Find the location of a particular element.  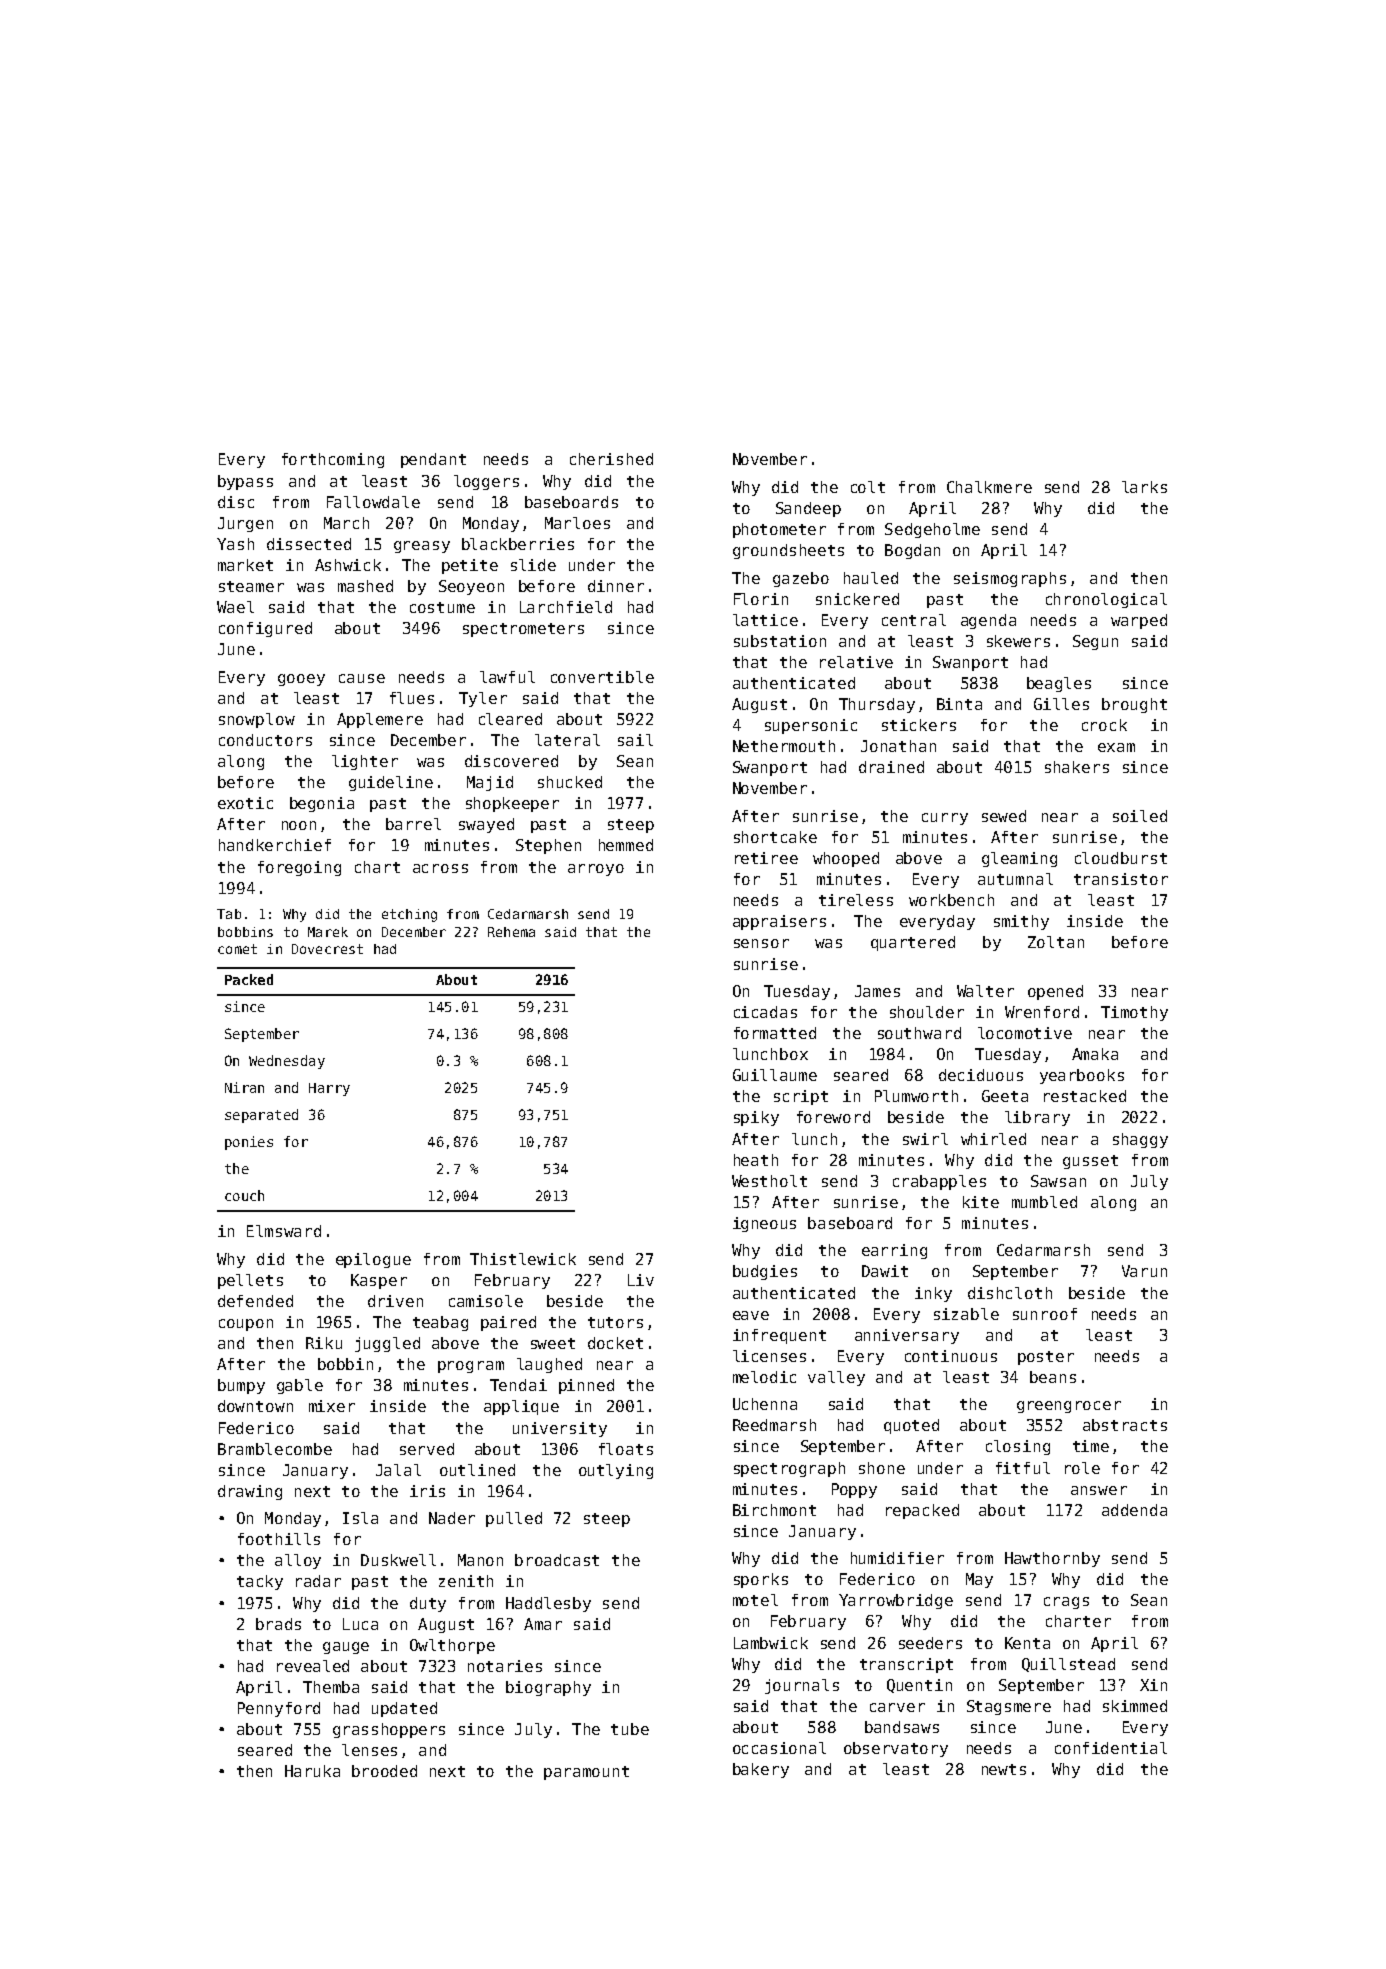

Luca is located at coordinates (360, 1624).
